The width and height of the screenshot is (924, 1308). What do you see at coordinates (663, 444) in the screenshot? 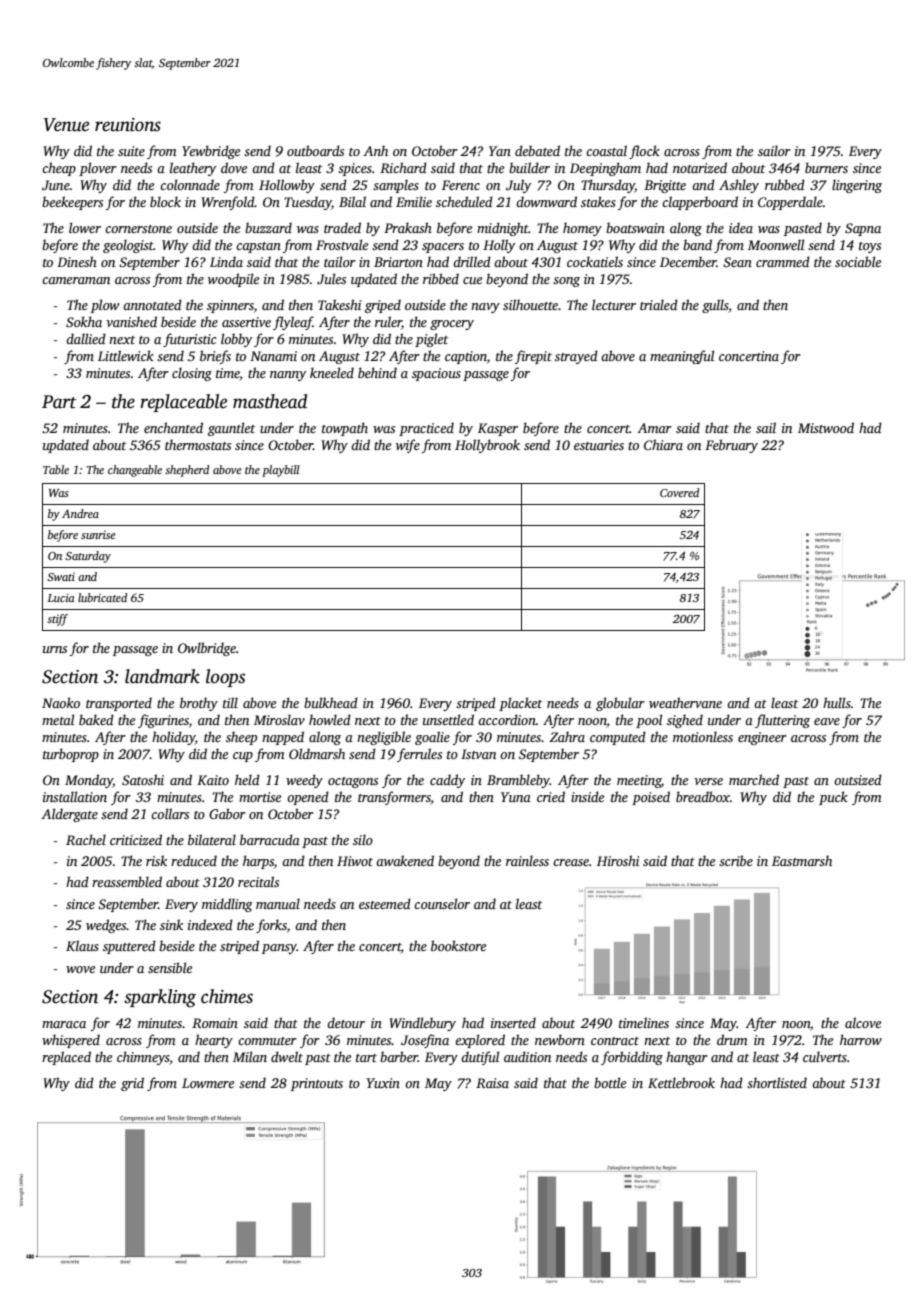
I see `Chiara` at bounding box center [663, 444].
